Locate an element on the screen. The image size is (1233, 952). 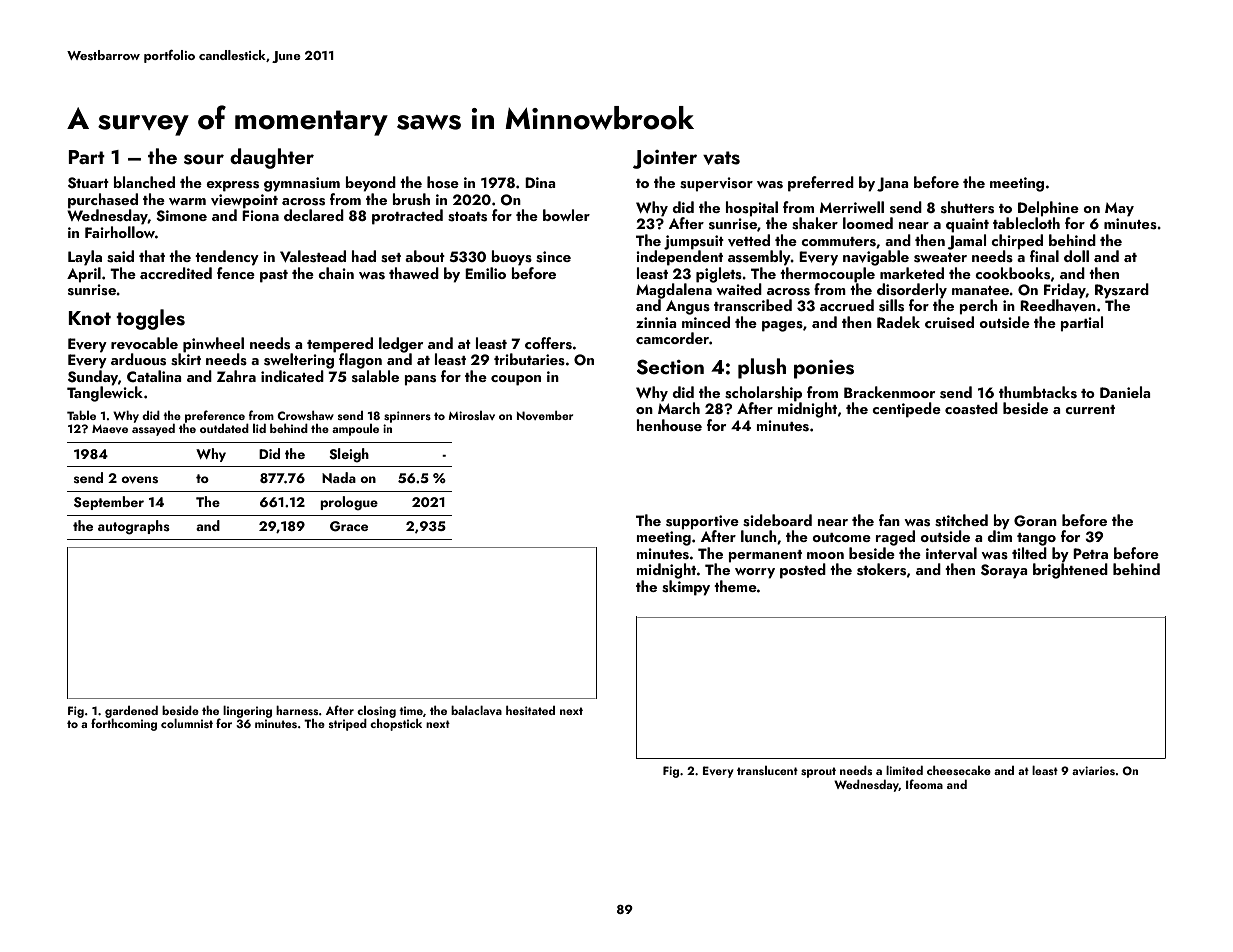
forthcoming is located at coordinates (124, 725).
